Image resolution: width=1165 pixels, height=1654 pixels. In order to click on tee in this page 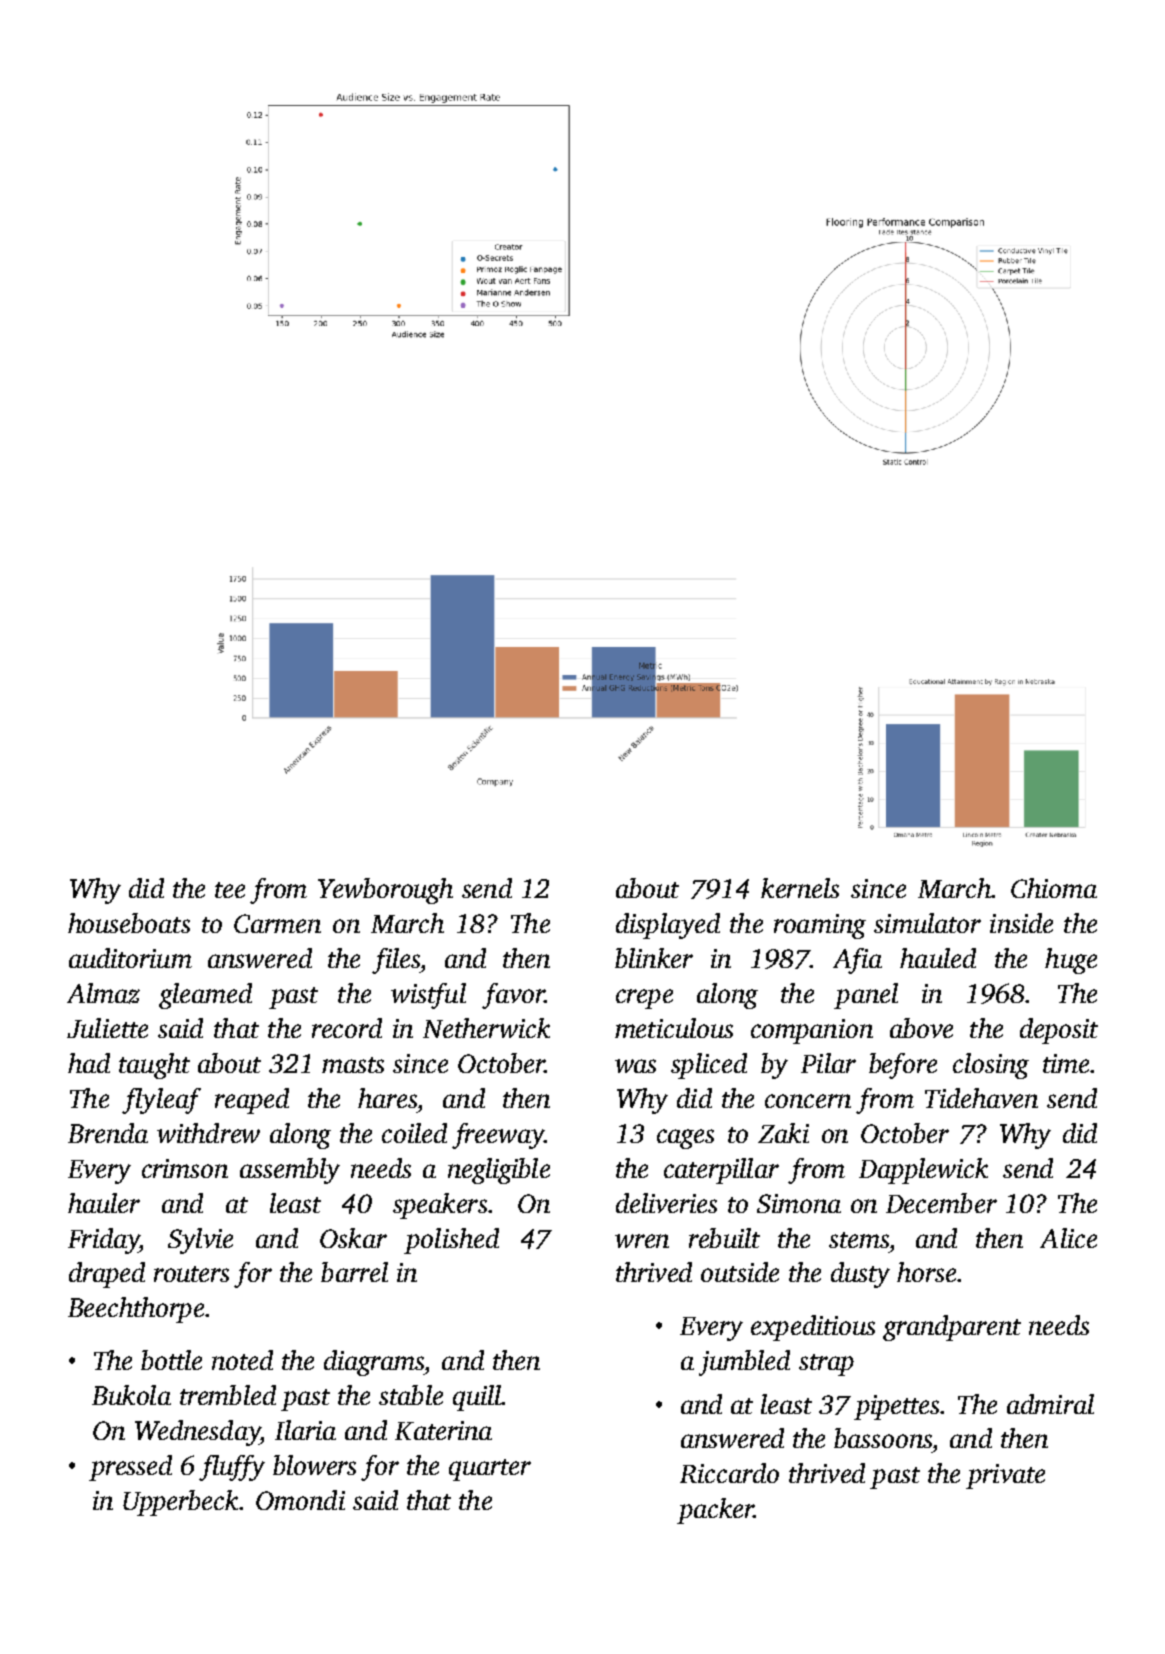, I will do `click(230, 890)`.
